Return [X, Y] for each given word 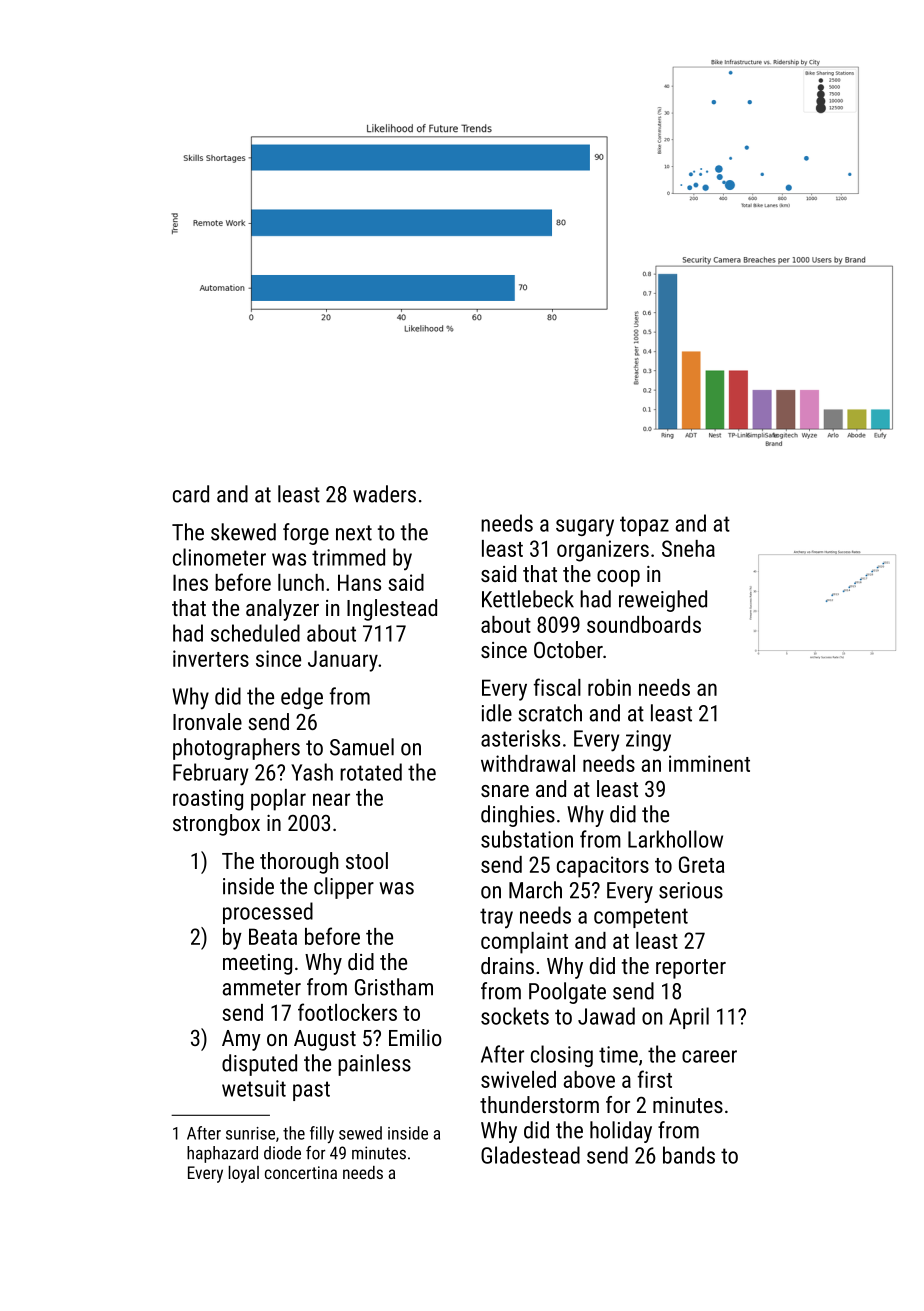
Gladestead [530, 1155]
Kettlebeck [528, 599]
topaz [644, 526]
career [709, 1056]
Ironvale [207, 721]
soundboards [644, 624]
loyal [244, 1174]
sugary [585, 528]
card [191, 494]
